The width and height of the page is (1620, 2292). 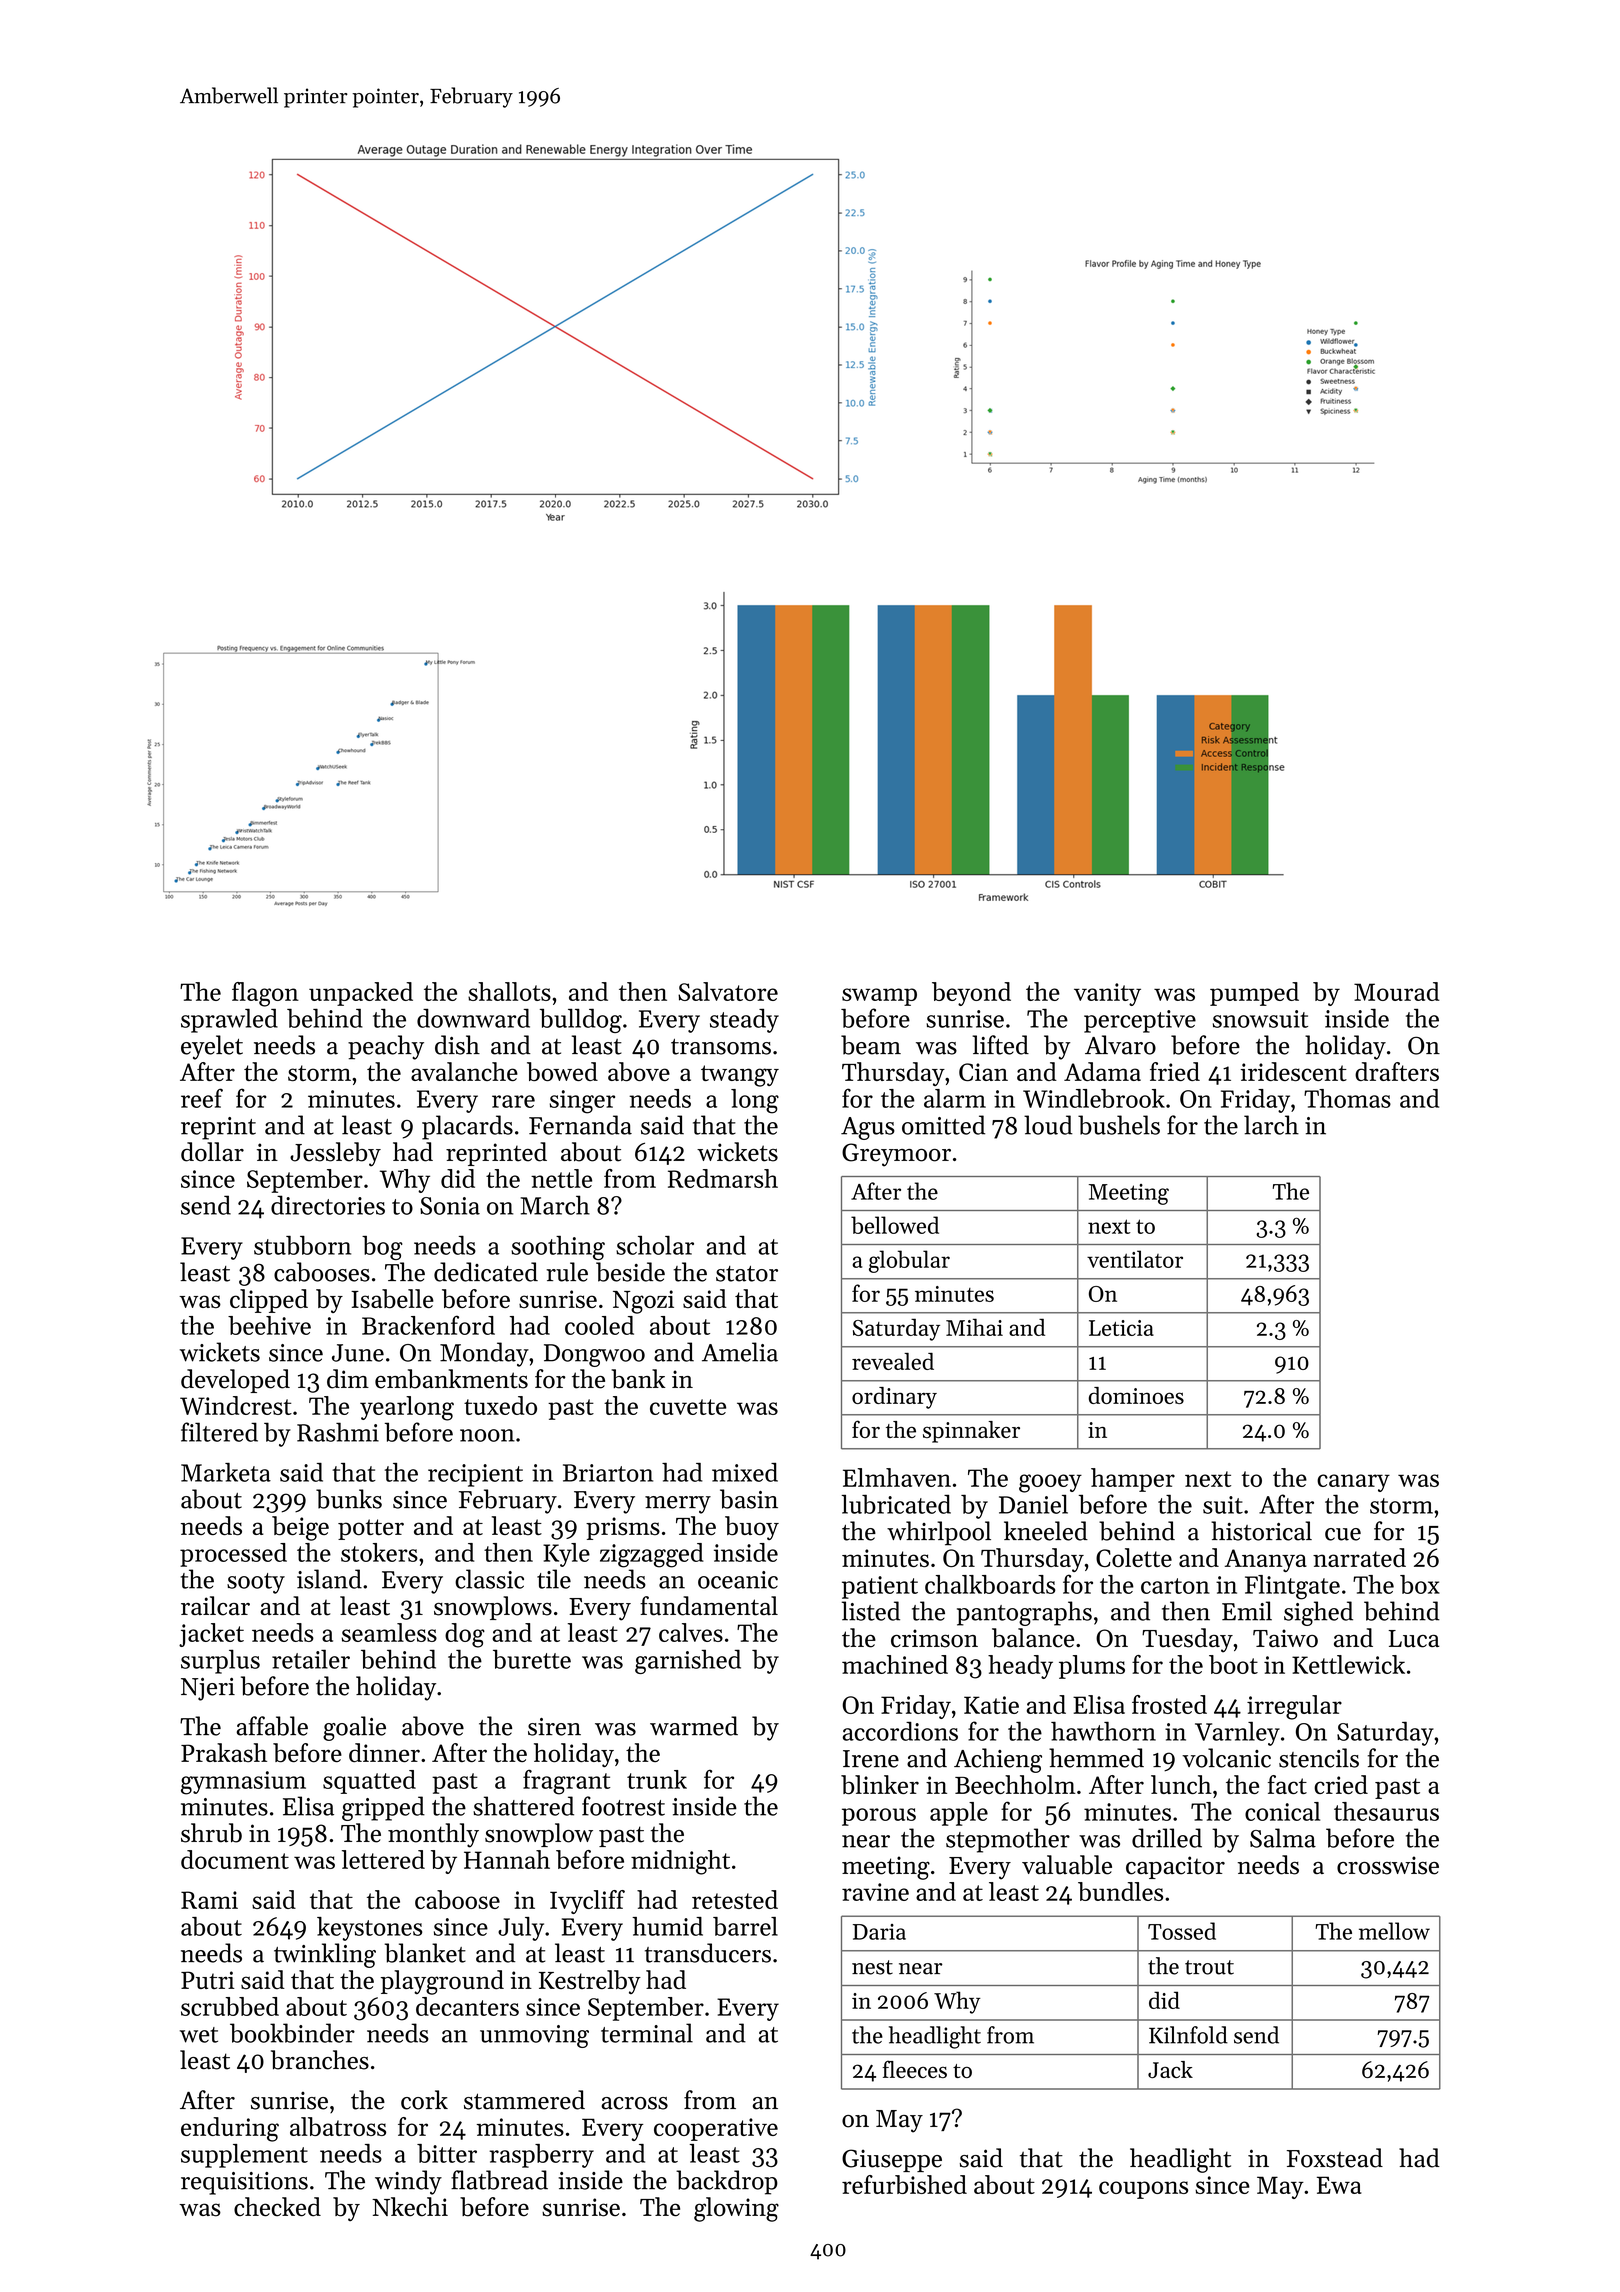 What do you see at coordinates (892, 2160) in the page?
I see `Giuseppe` at bounding box center [892, 2160].
